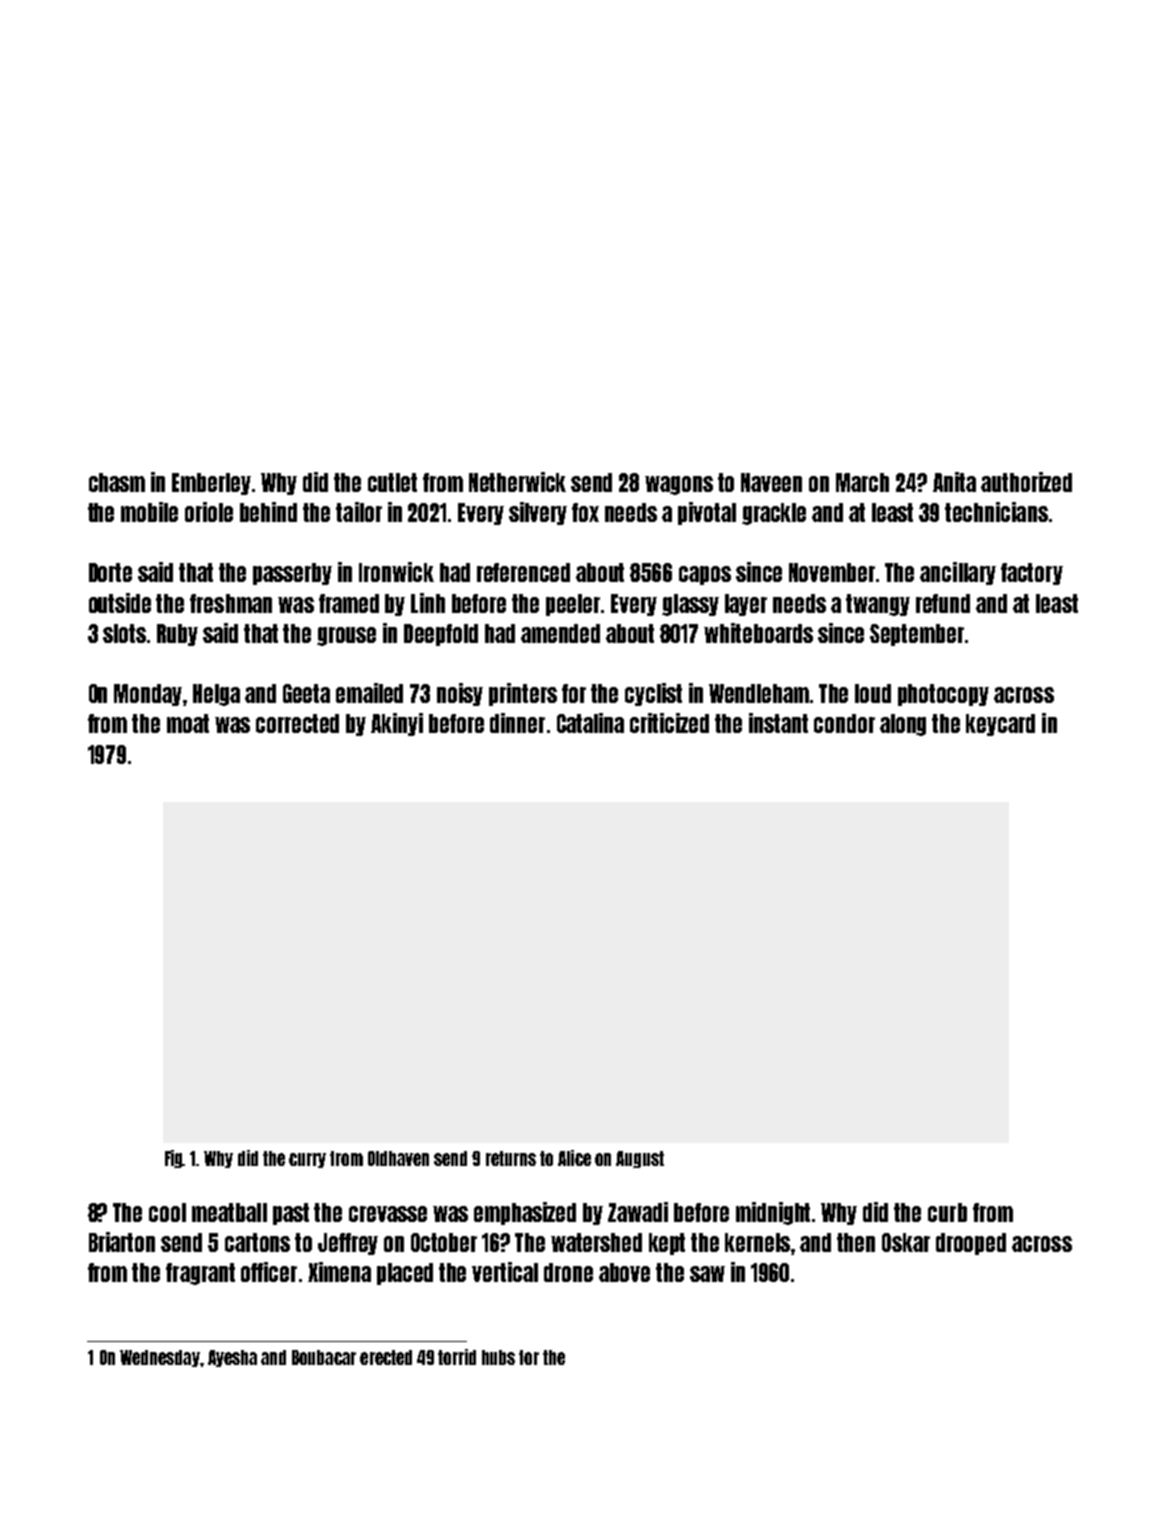 This screenshot has height=1518, width=1173. Describe the element at coordinates (707, 1274) in the screenshot. I see `saw` at that location.
